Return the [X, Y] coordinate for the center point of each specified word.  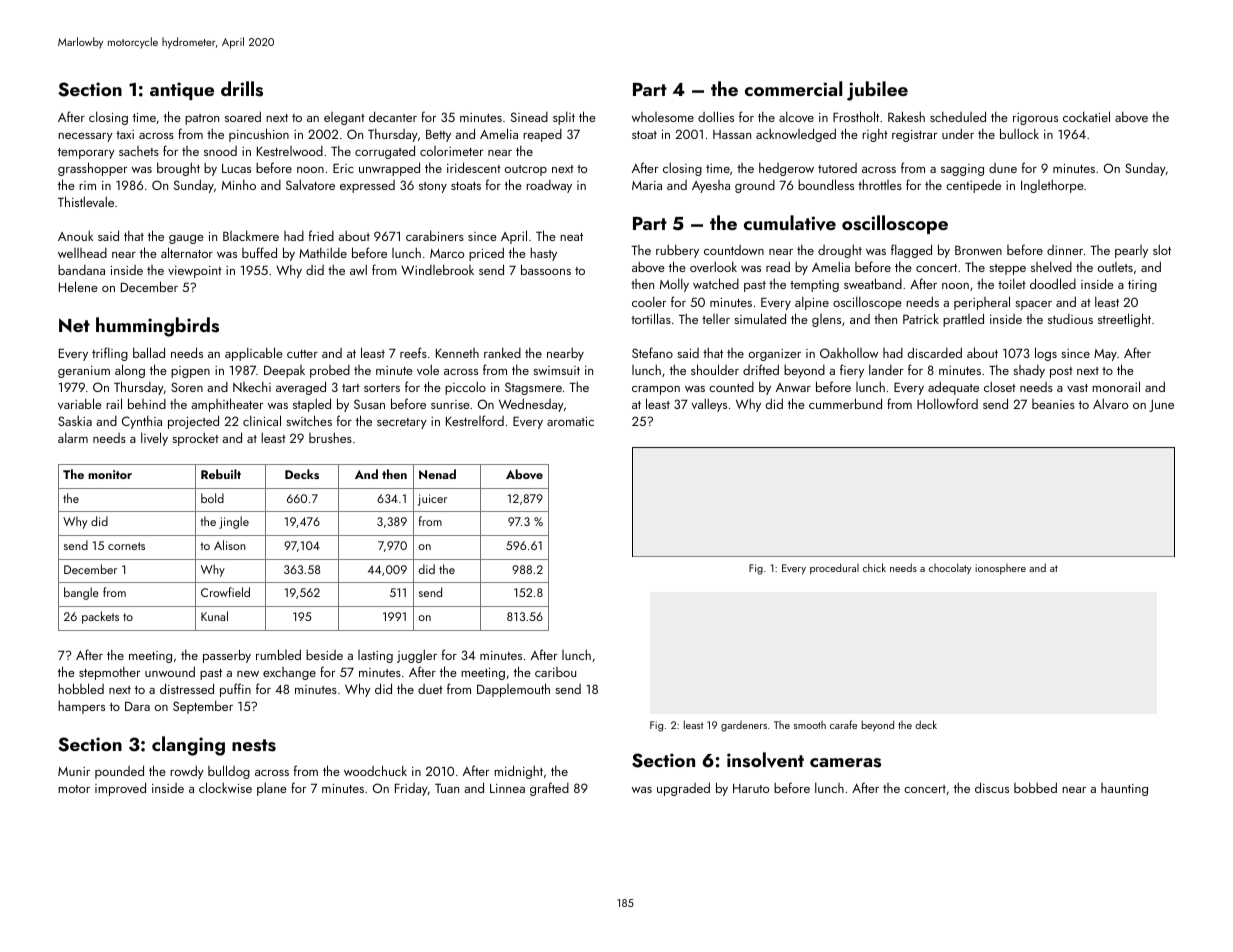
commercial [793, 88]
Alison [230, 545]
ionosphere [1000, 569]
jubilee [877, 91]
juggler [417, 656]
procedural [834, 569]
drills [242, 89]
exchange [289, 673]
